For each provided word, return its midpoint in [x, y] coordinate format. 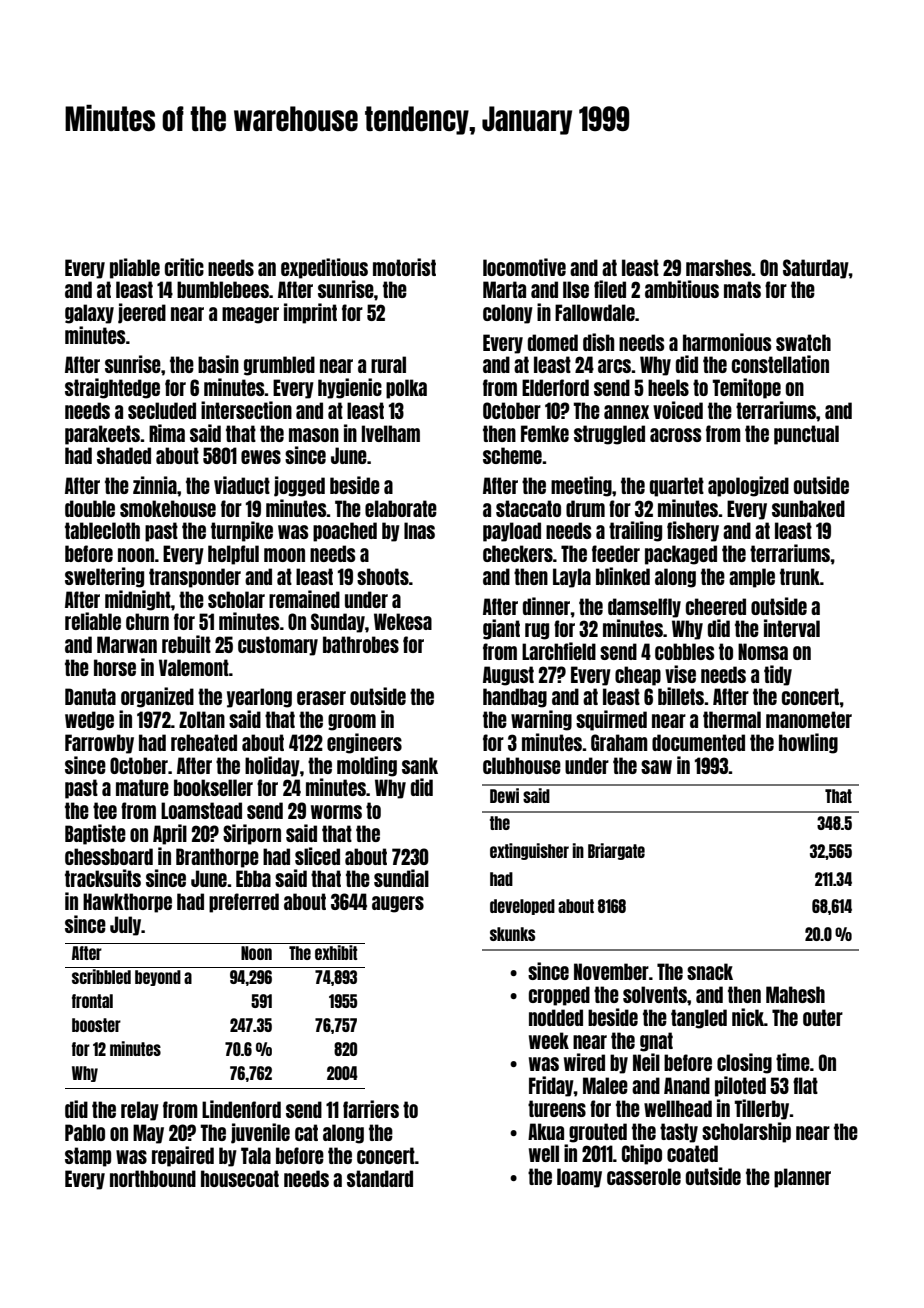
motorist [404, 267]
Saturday [816, 269]
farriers [371, 1109]
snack [710, 971]
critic [184, 267]
